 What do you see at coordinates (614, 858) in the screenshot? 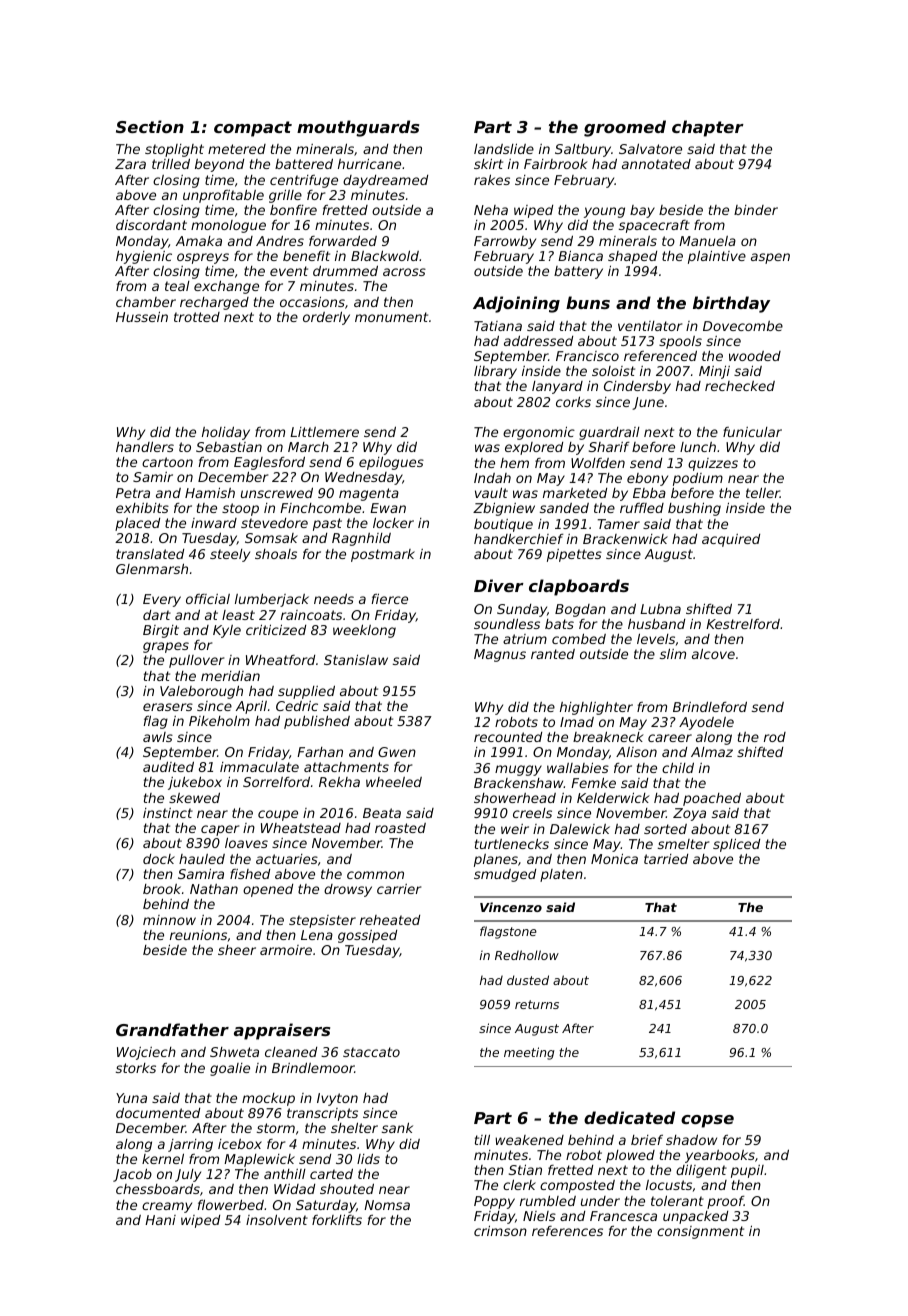
I see `Monica` at bounding box center [614, 858].
